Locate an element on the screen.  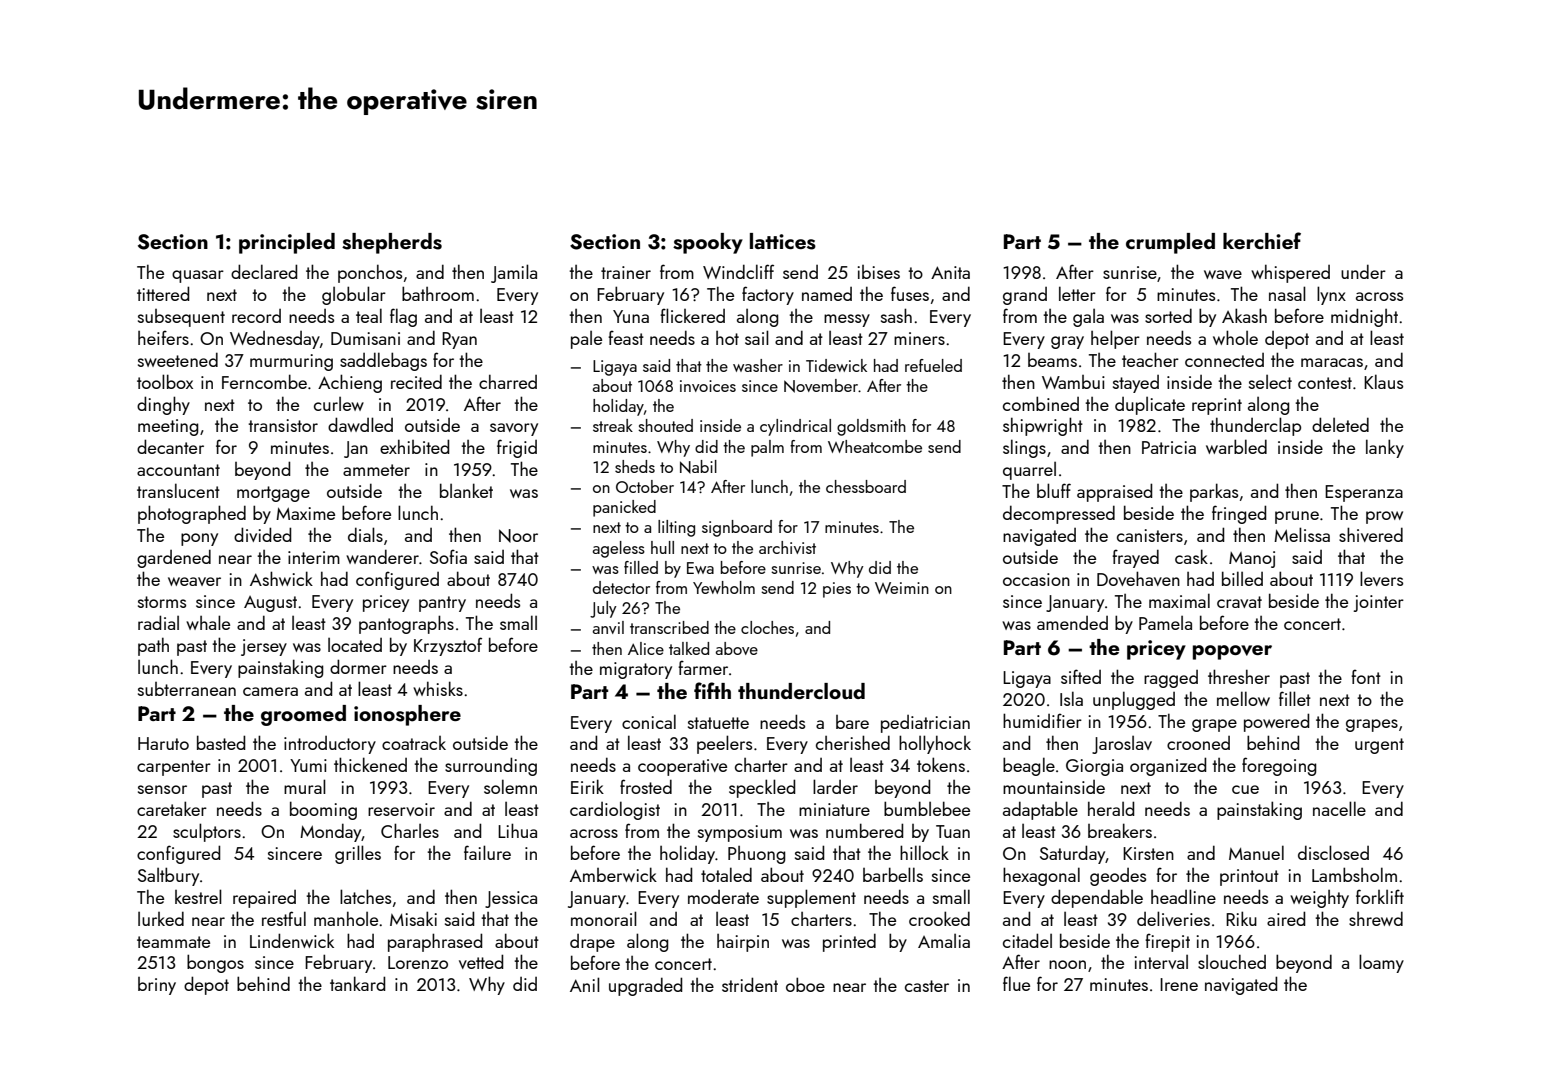
whisks is located at coordinates (438, 688).
